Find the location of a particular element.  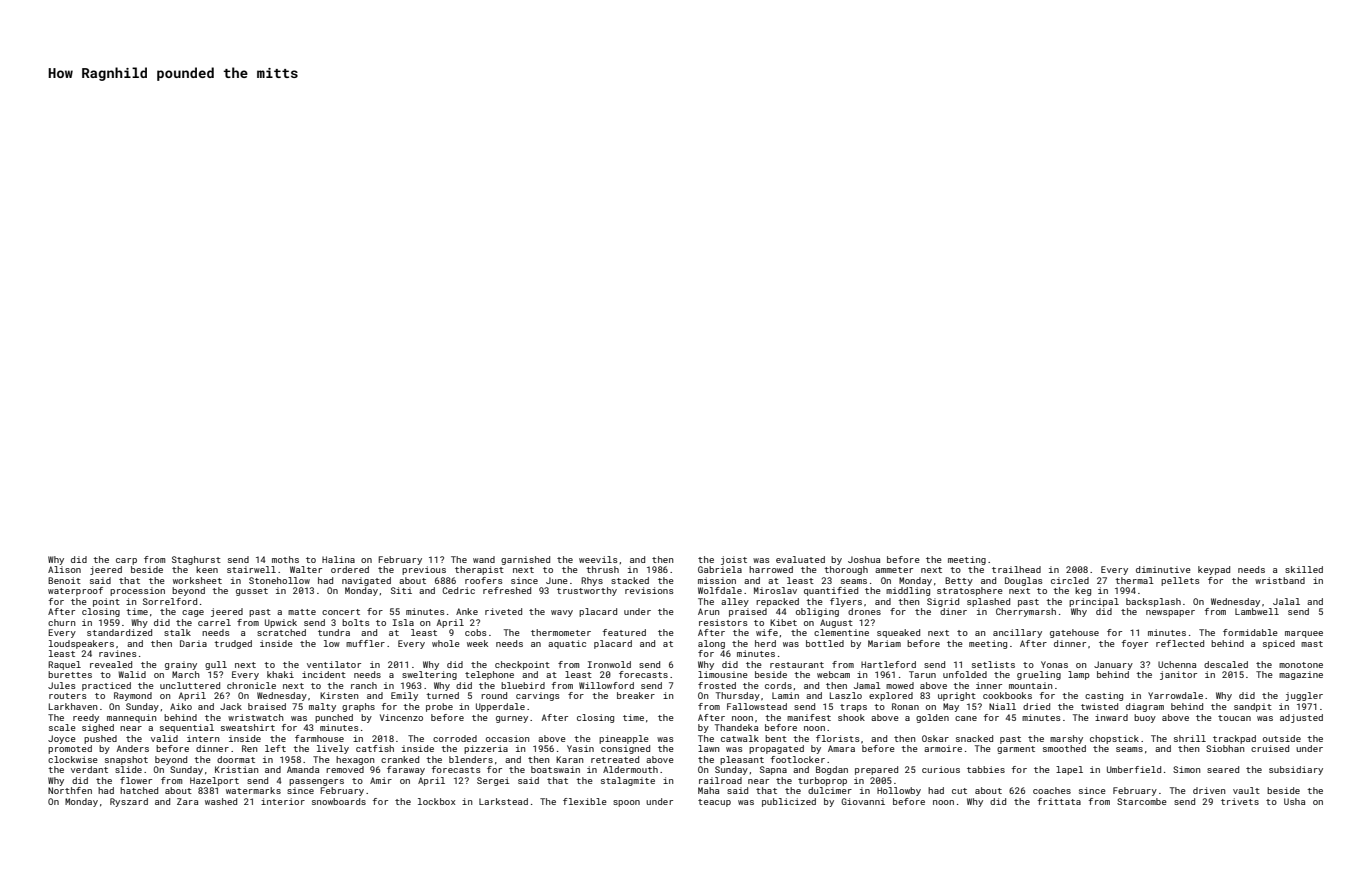

worksheet is located at coordinates (197, 580).
